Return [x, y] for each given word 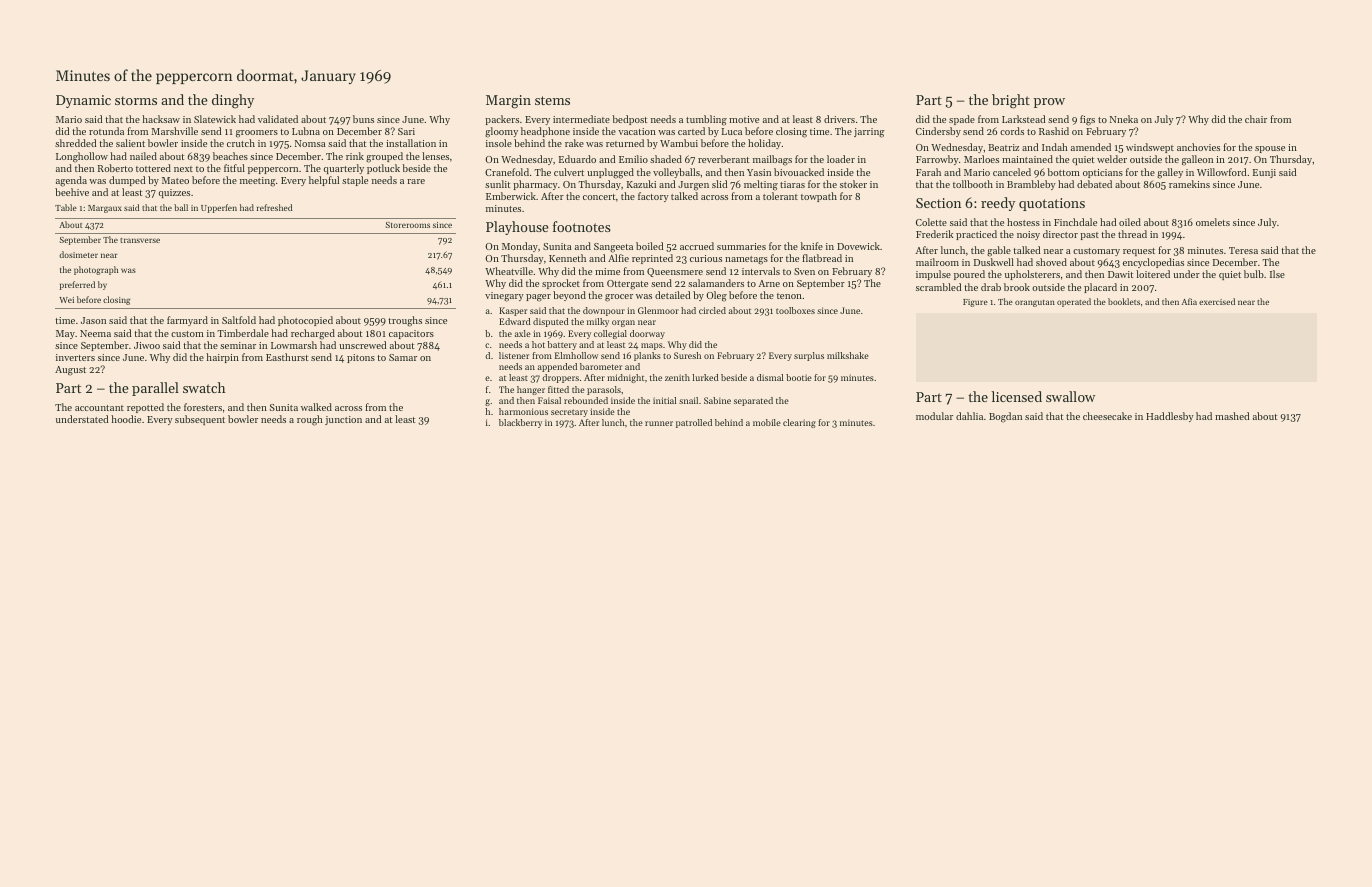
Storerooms [408, 225]
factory [653, 197]
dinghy [233, 101]
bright [1011, 101]
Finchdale [1075, 222]
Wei [66, 300]
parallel [155, 389]
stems [552, 100]
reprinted [652, 259]
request [1139, 252]
